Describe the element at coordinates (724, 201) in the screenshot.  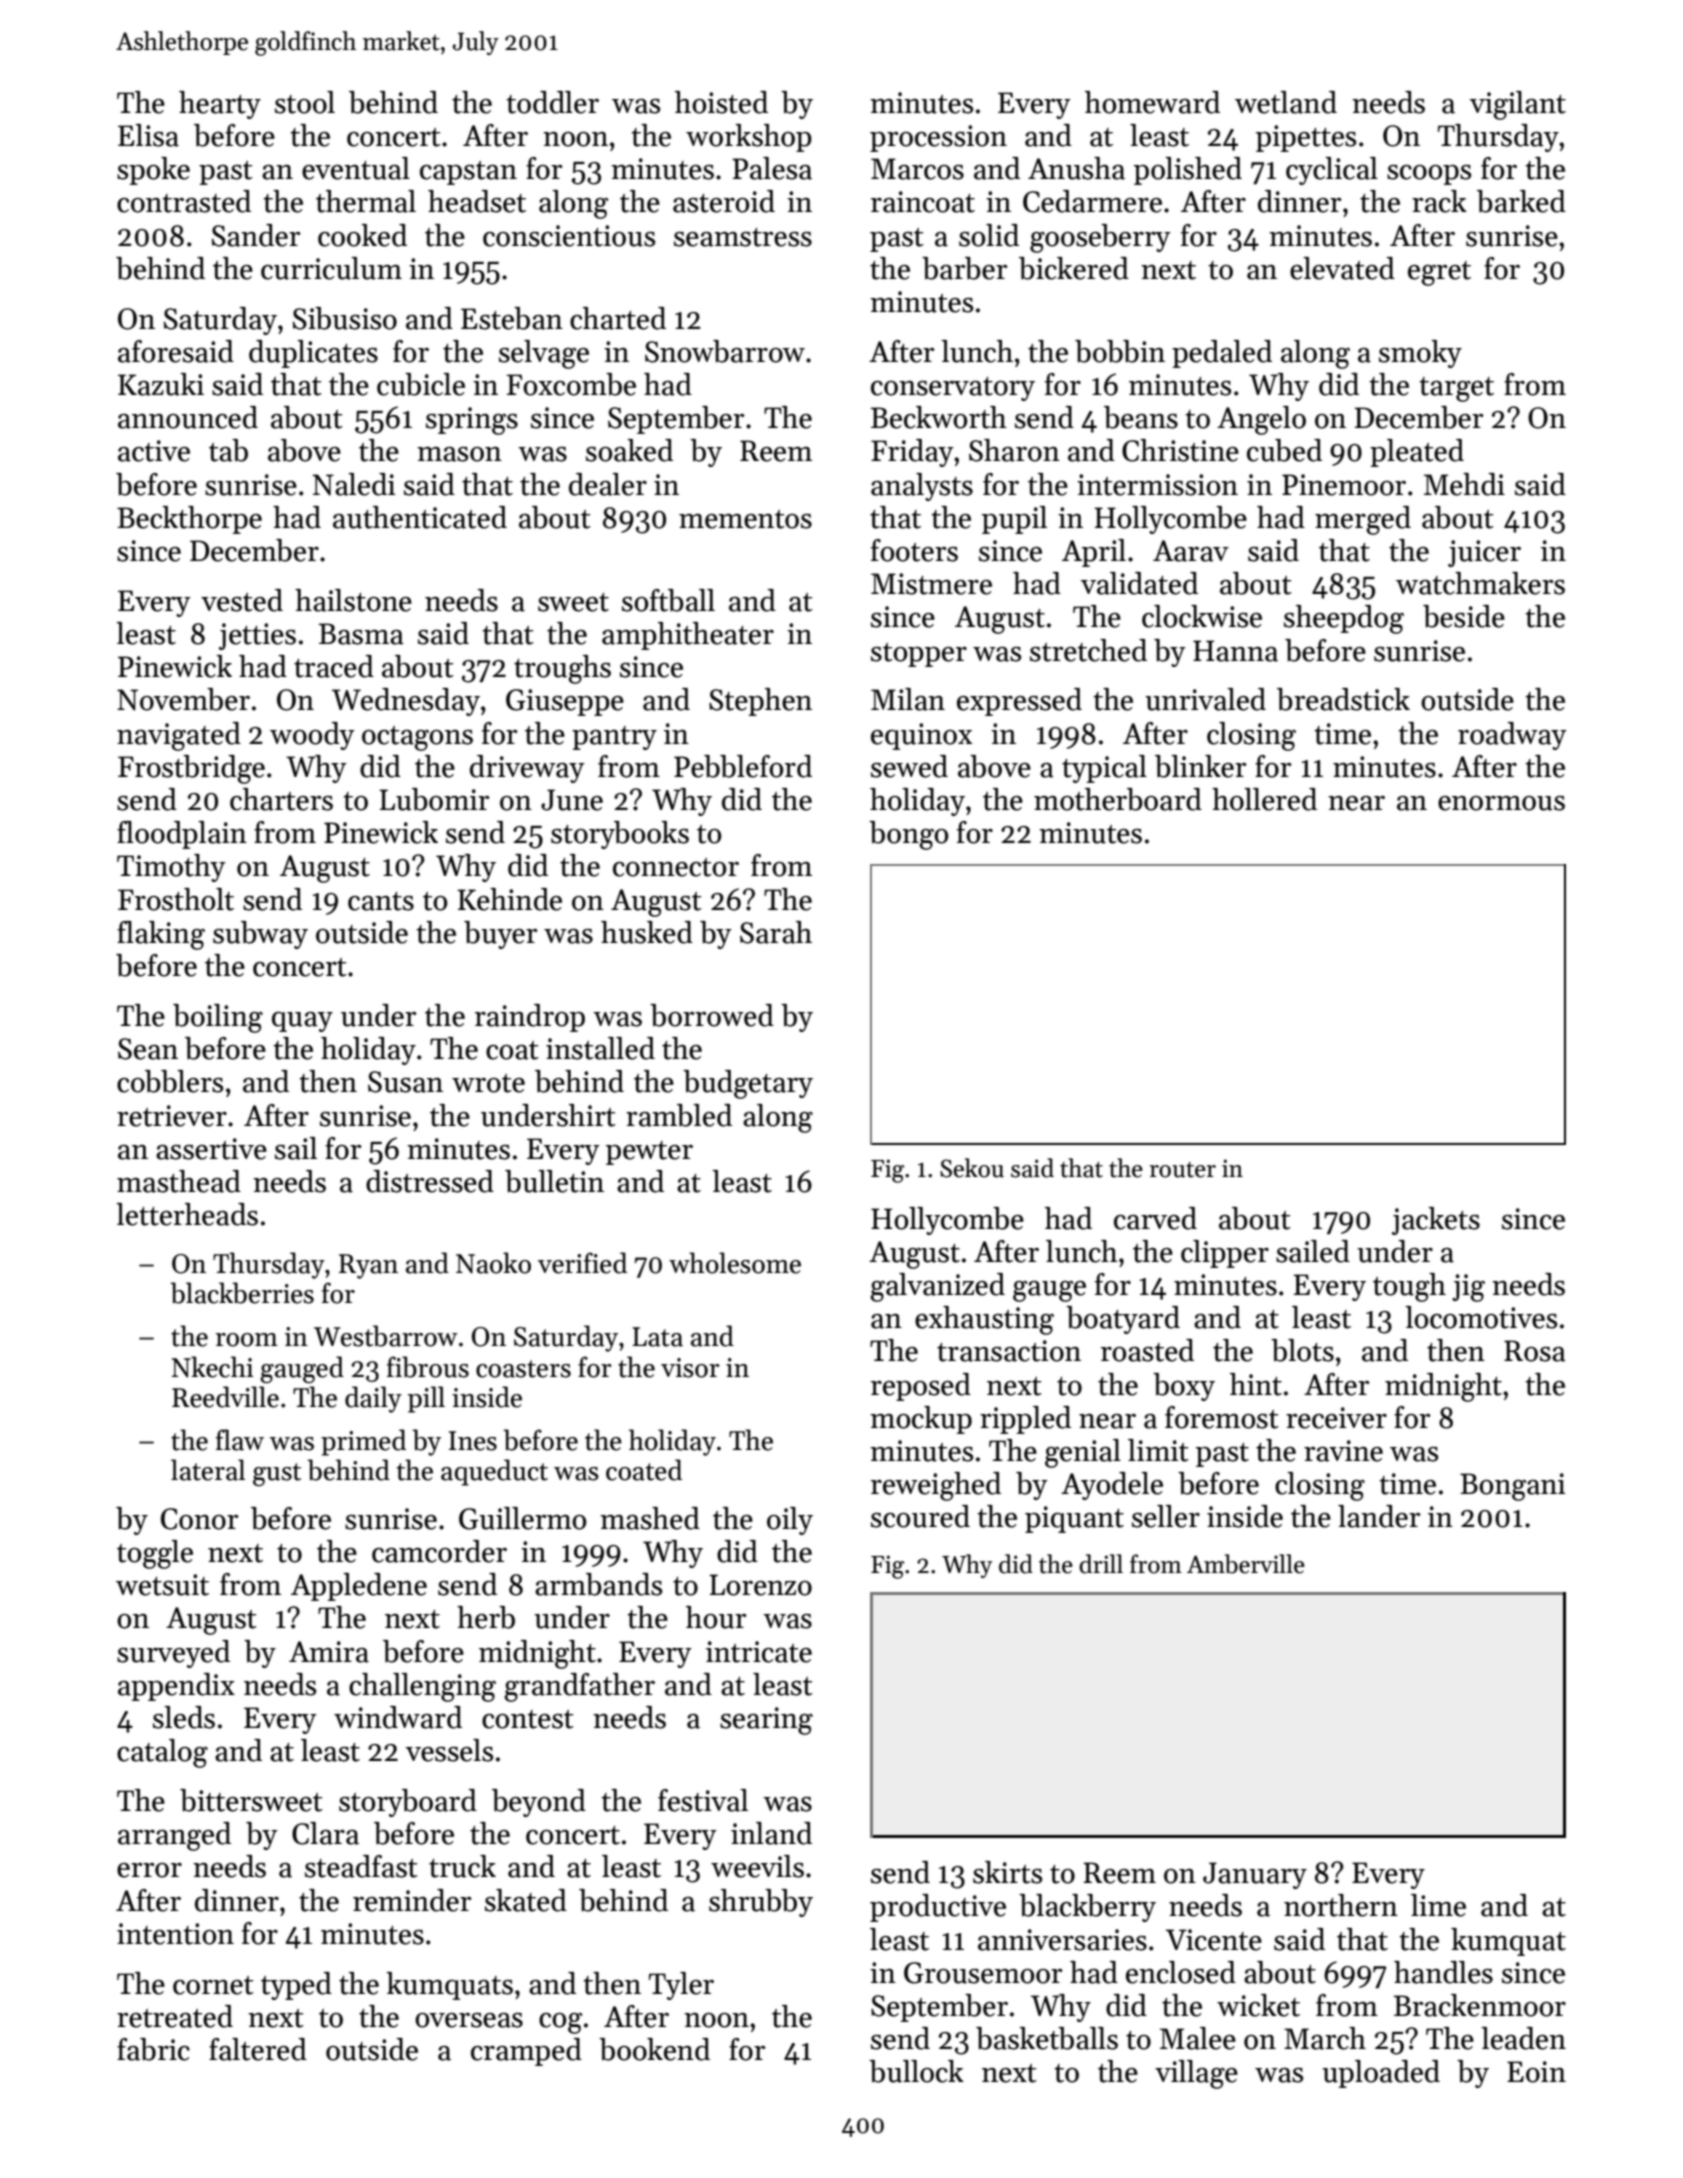
I see `asteroid` at that location.
